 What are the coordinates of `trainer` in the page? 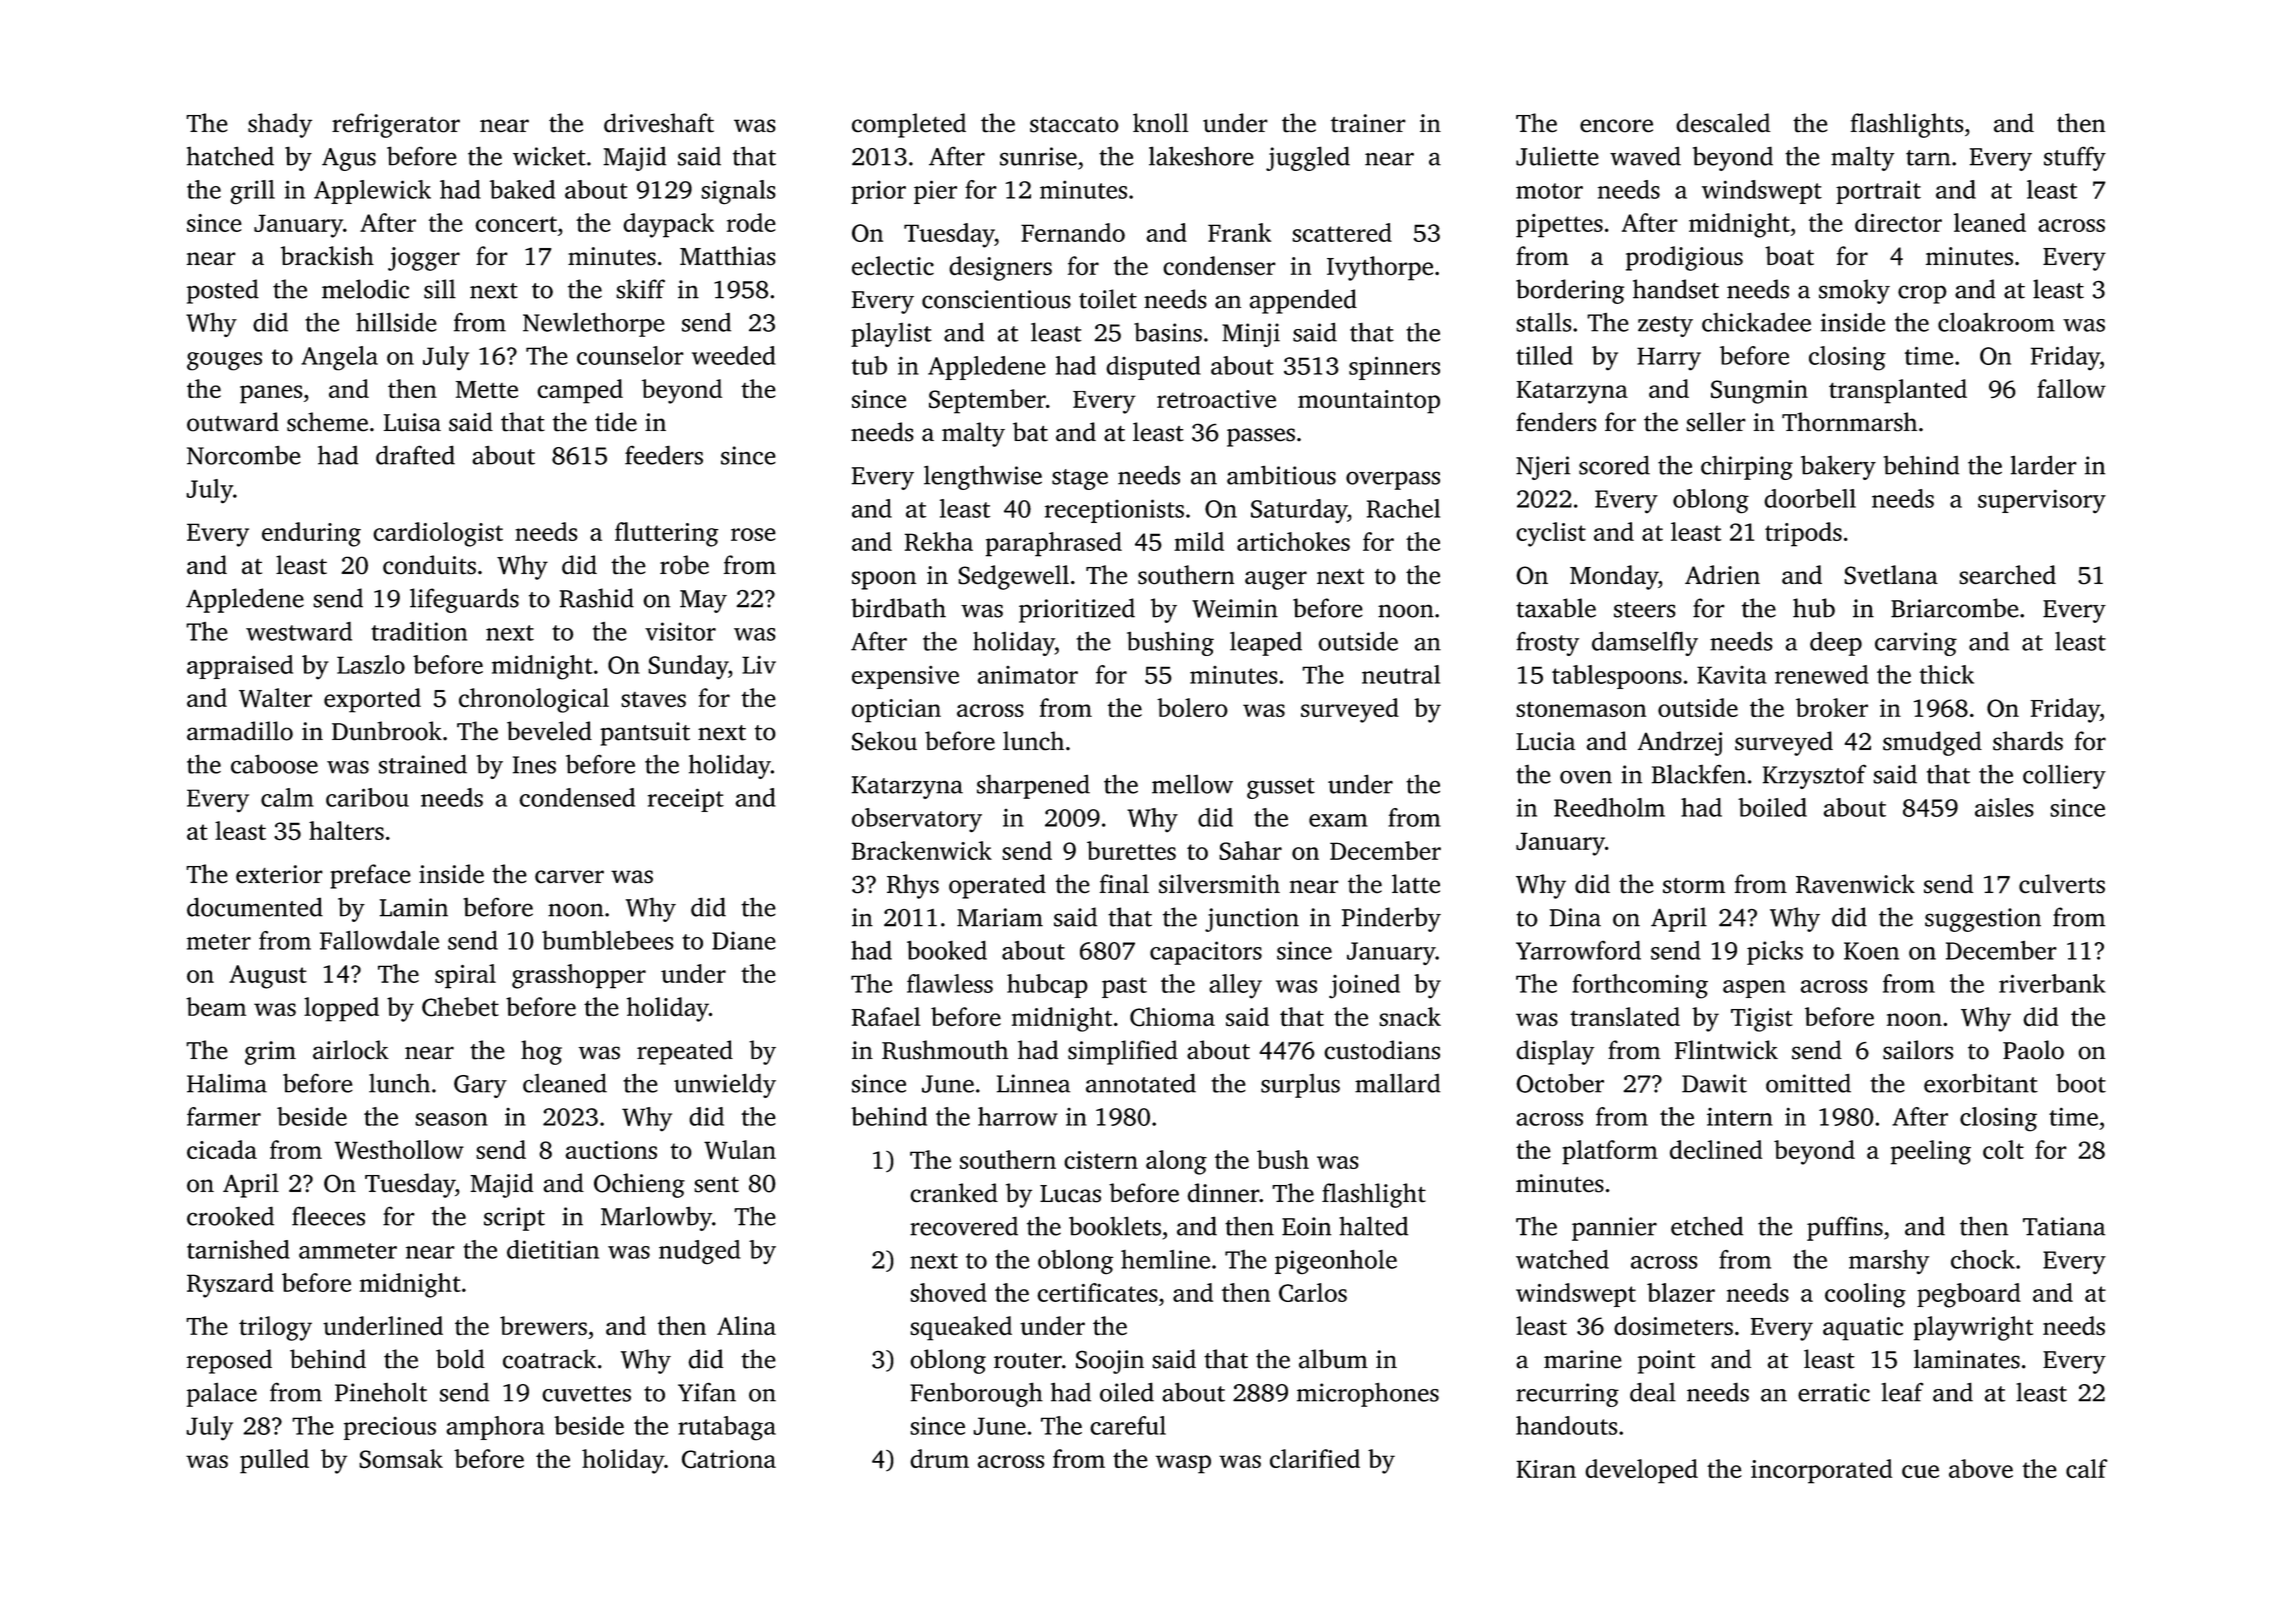 It's located at (1368, 123).
